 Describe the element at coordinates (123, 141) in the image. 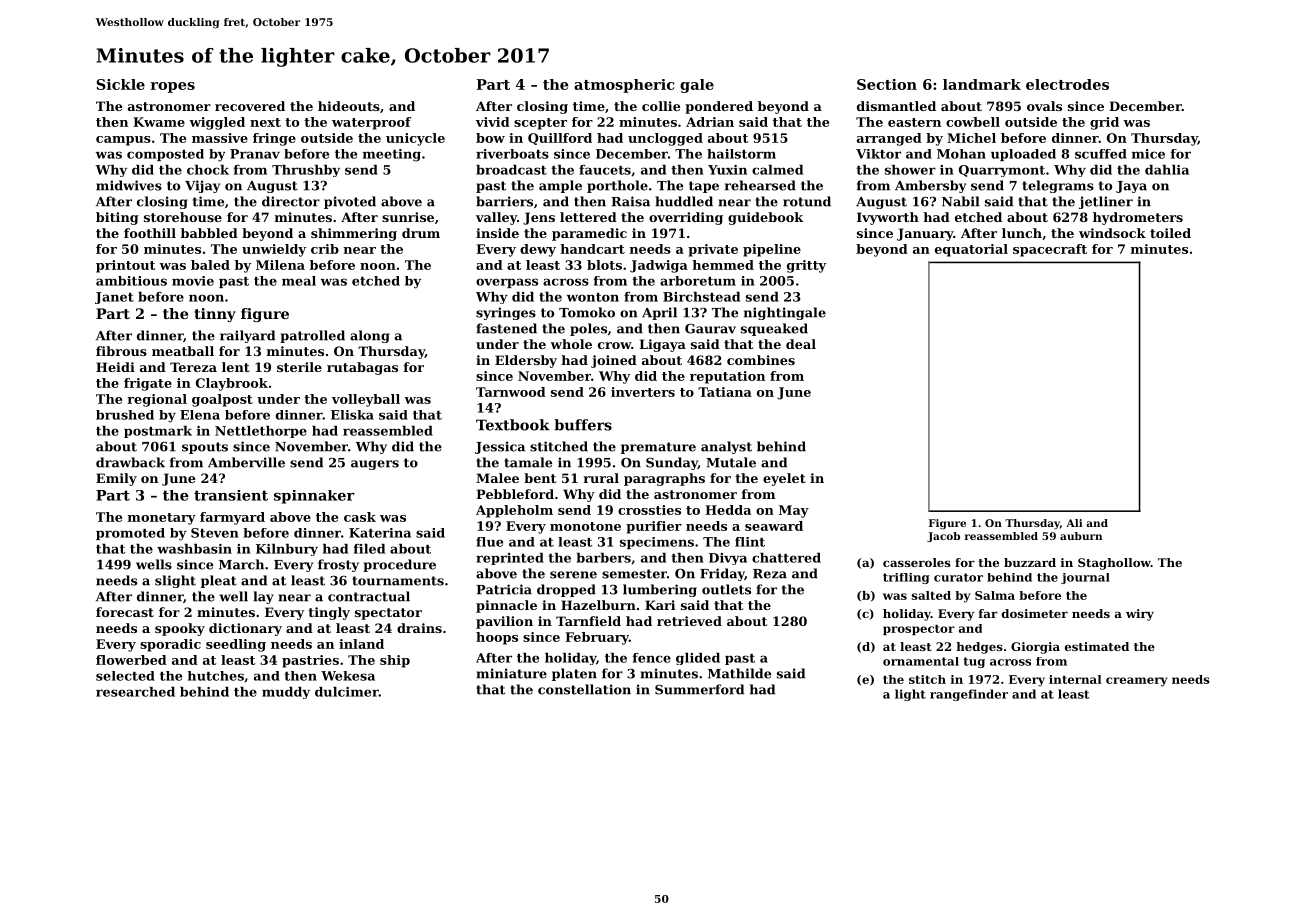

I see `campus` at that location.
